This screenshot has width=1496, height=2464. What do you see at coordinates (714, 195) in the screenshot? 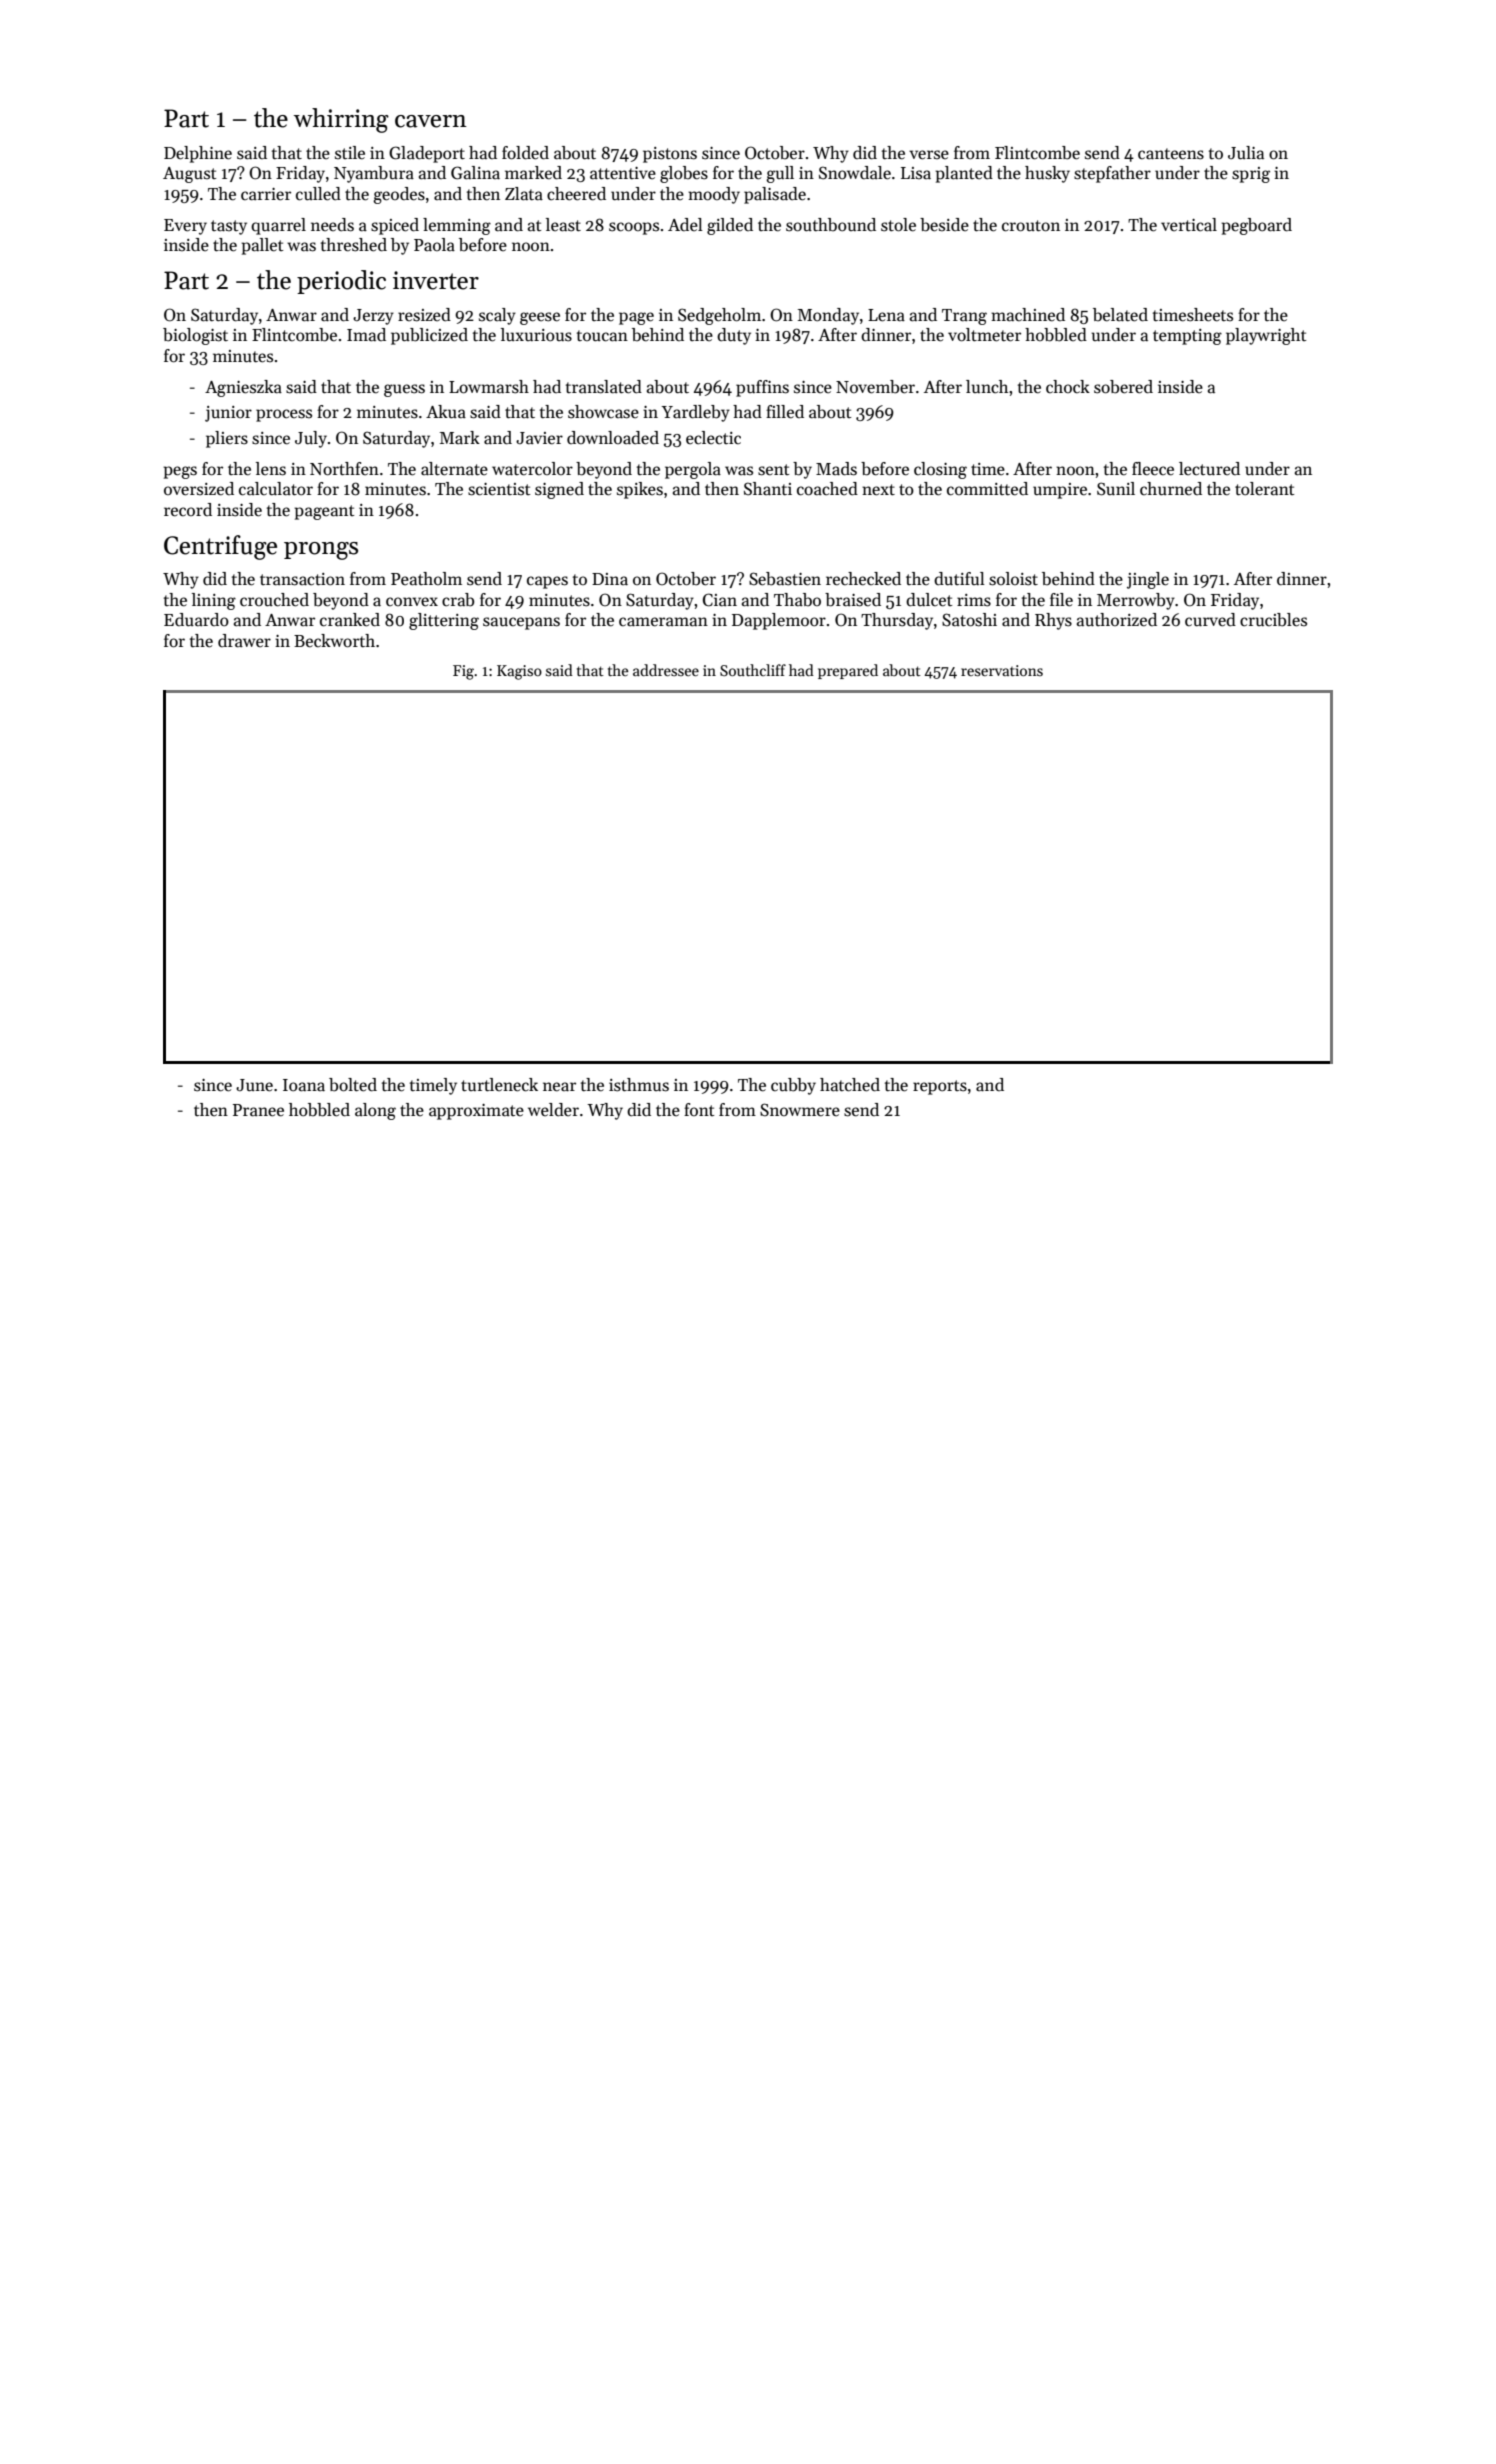
I see `moody` at bounding box center [714, 195].
